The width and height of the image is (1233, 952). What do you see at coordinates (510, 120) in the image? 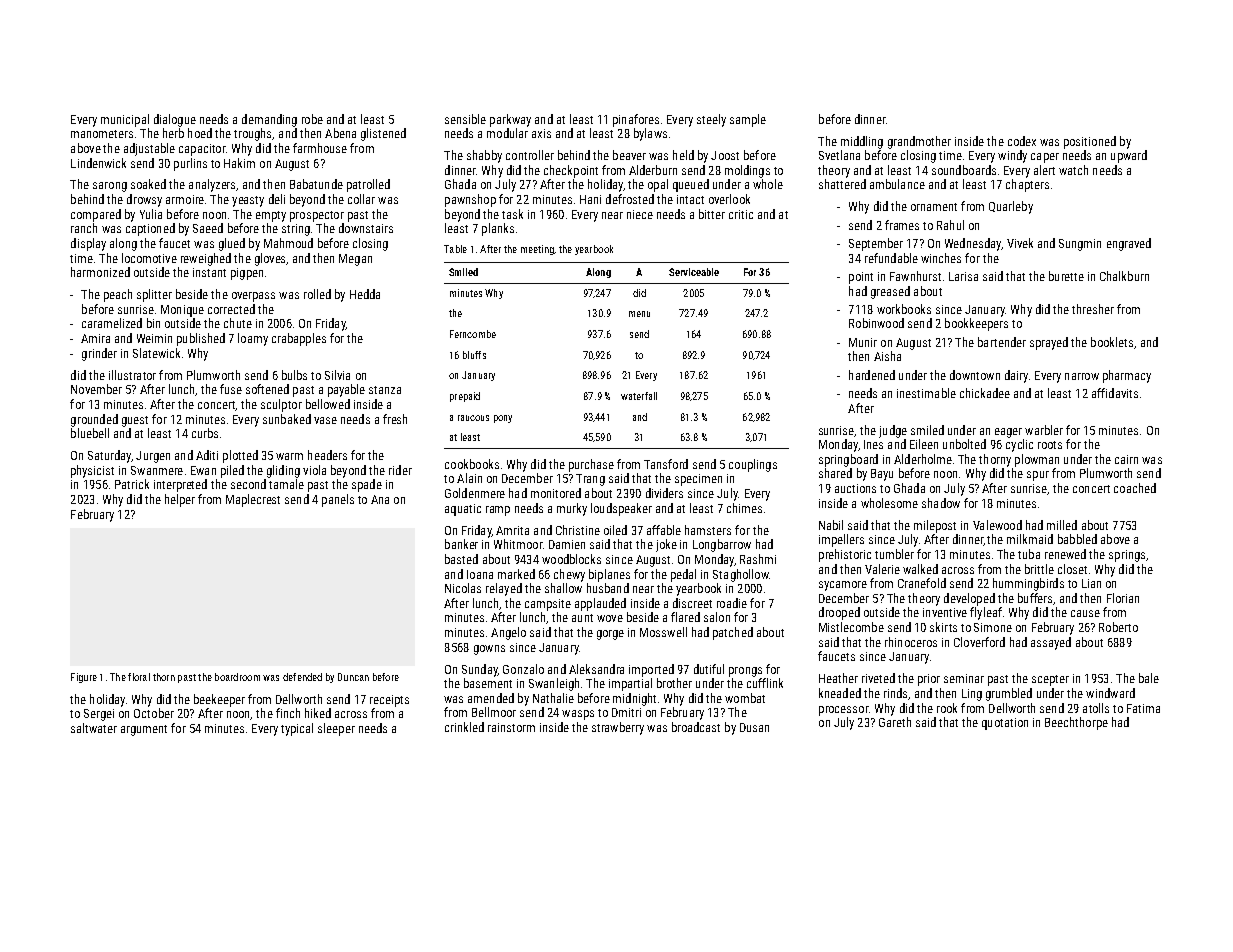
I see `parkway` at bounding box center [510, 120].
